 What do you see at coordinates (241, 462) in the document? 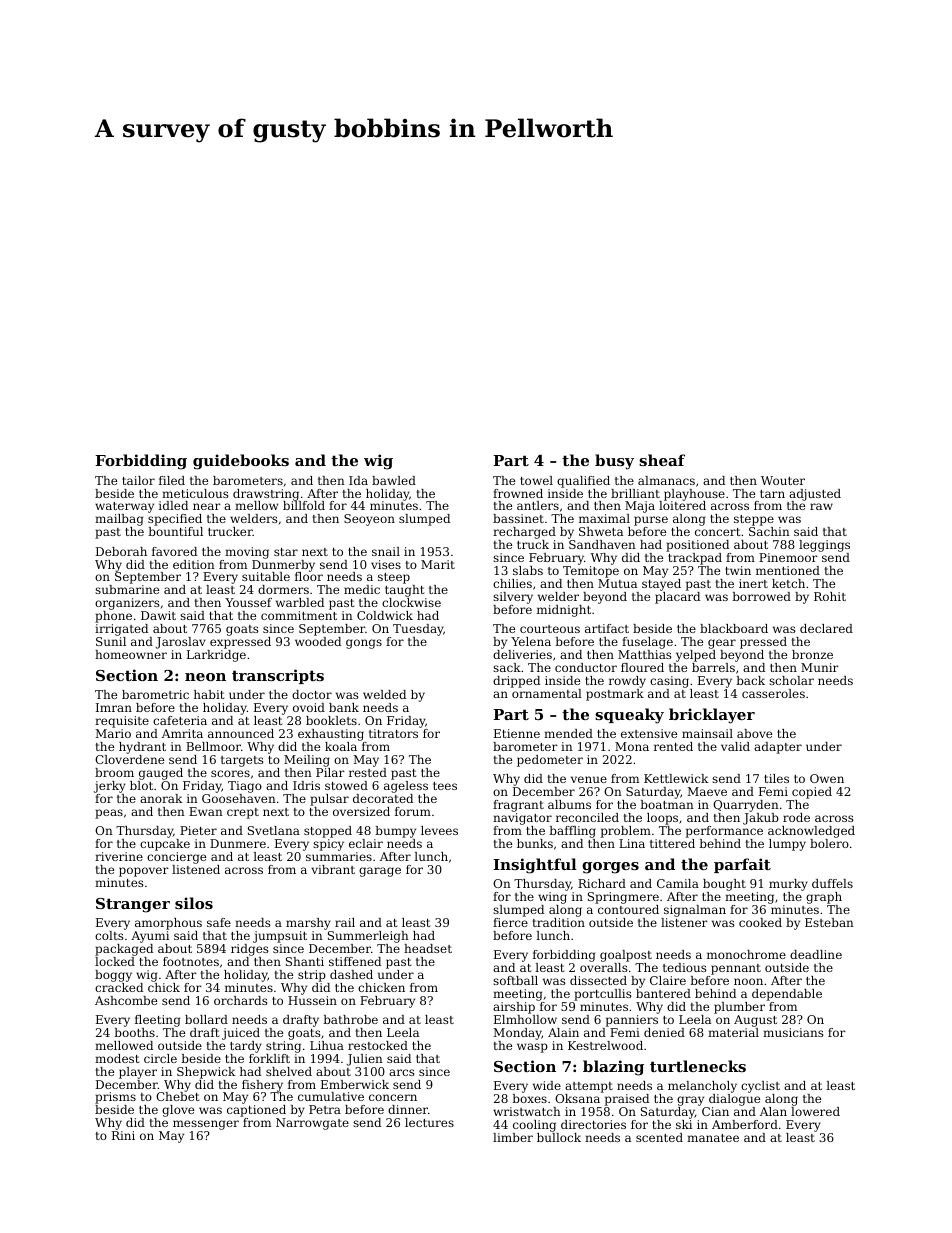
I see `guidebooks` at bounding box center [241, 462].
